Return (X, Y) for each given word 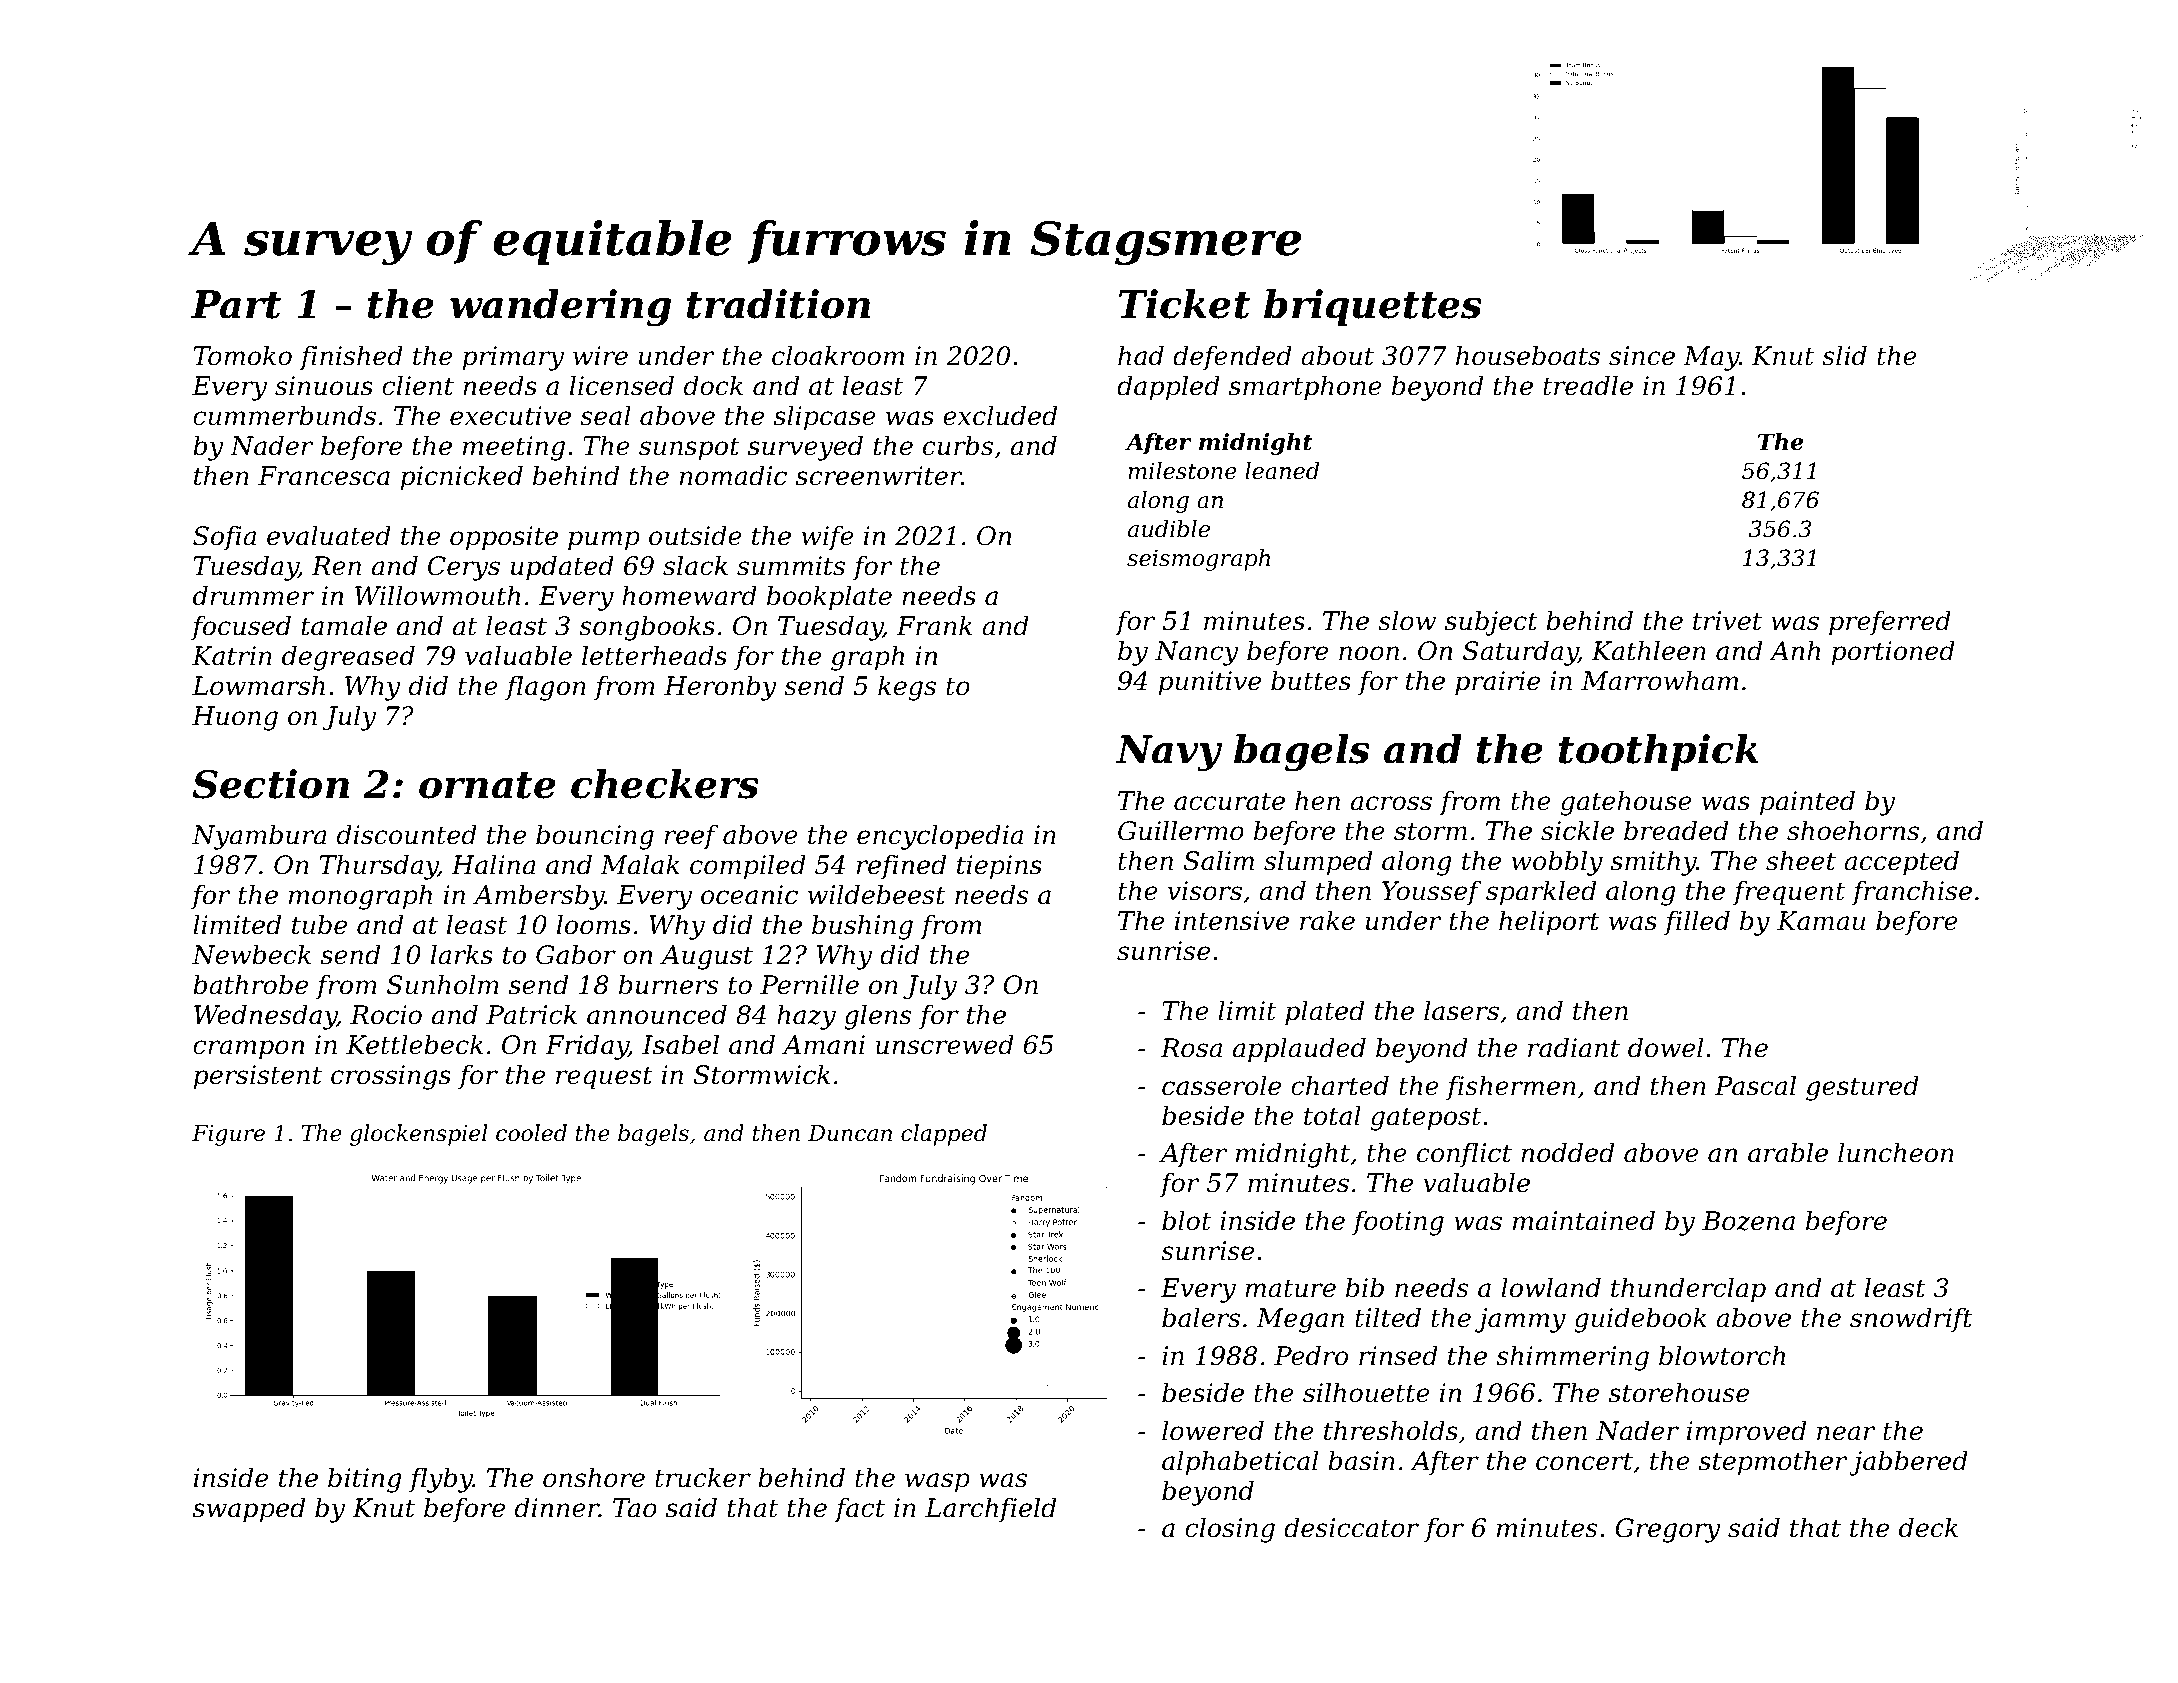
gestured (1862, 1088)
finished (351, 357)
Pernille (809, 984)
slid (1844, 355)
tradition (778, 304)
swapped (249, 1510)
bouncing (595, 837)
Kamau (1821, 921)
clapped (944, 1135)
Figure (228, 1135)
